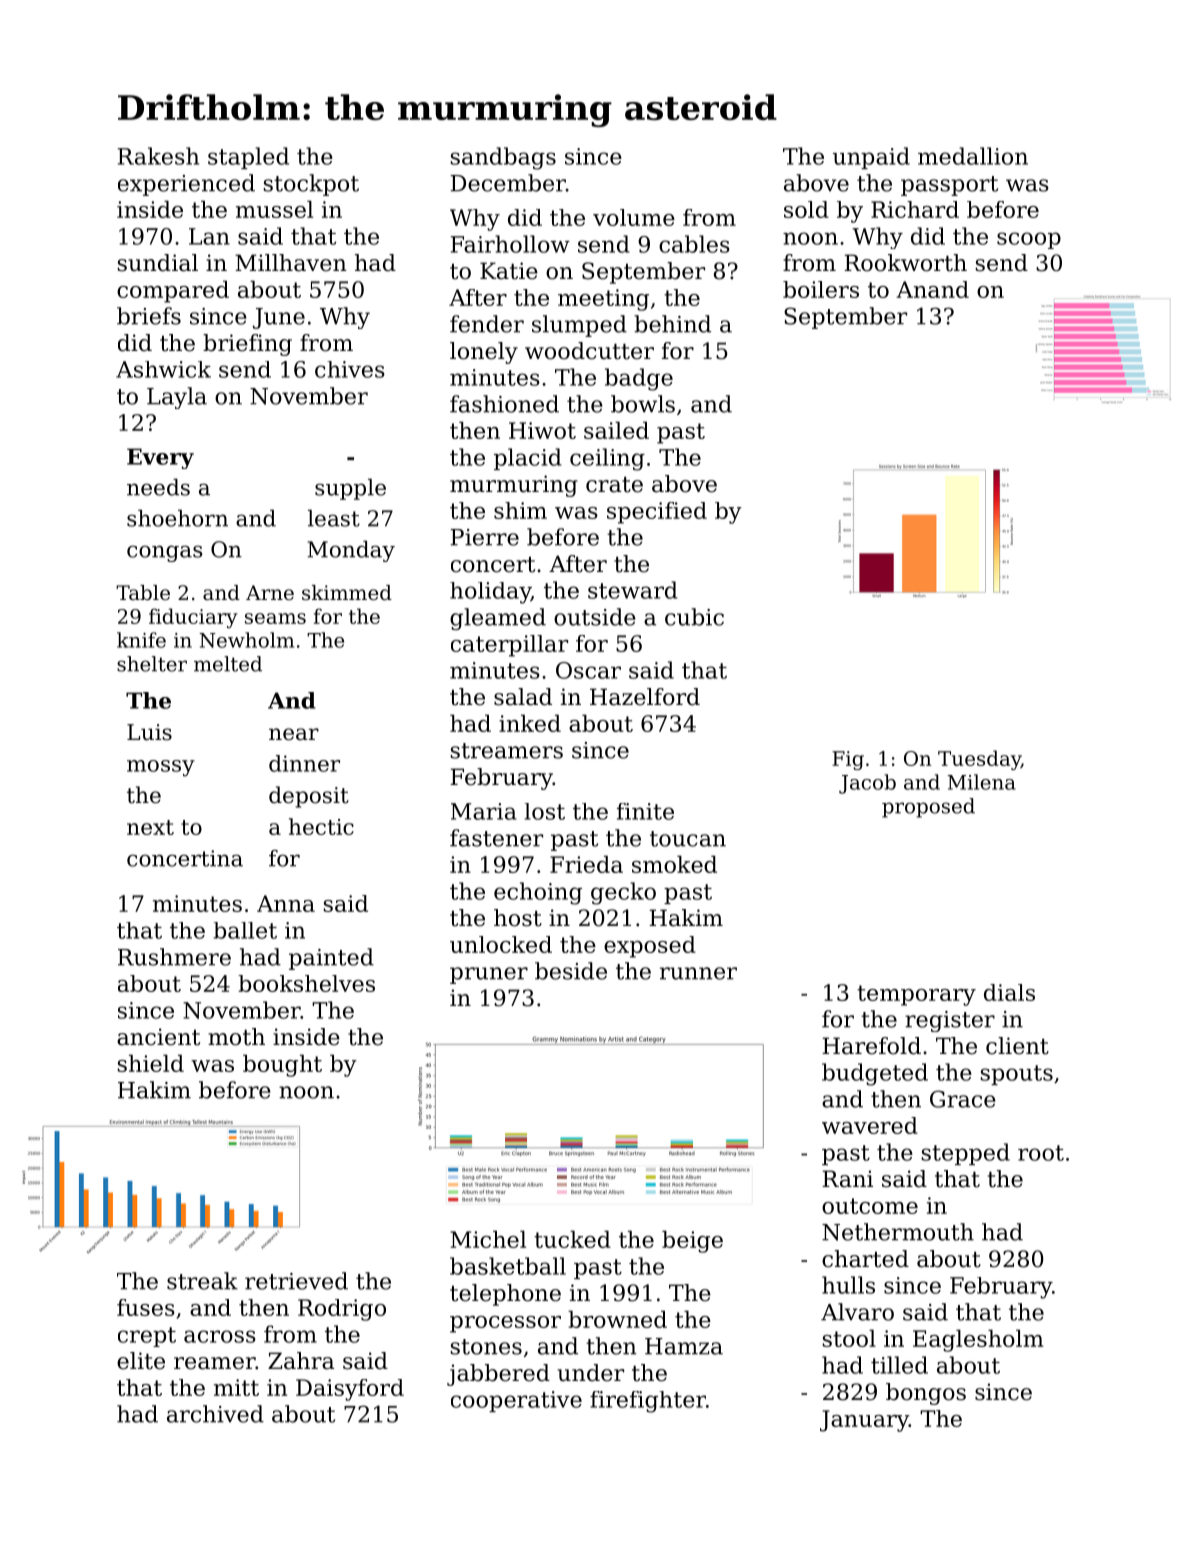 Image resolution: width=1191 pixels, height=1541 pixels. I want to click on needs, so click(158, 487).
